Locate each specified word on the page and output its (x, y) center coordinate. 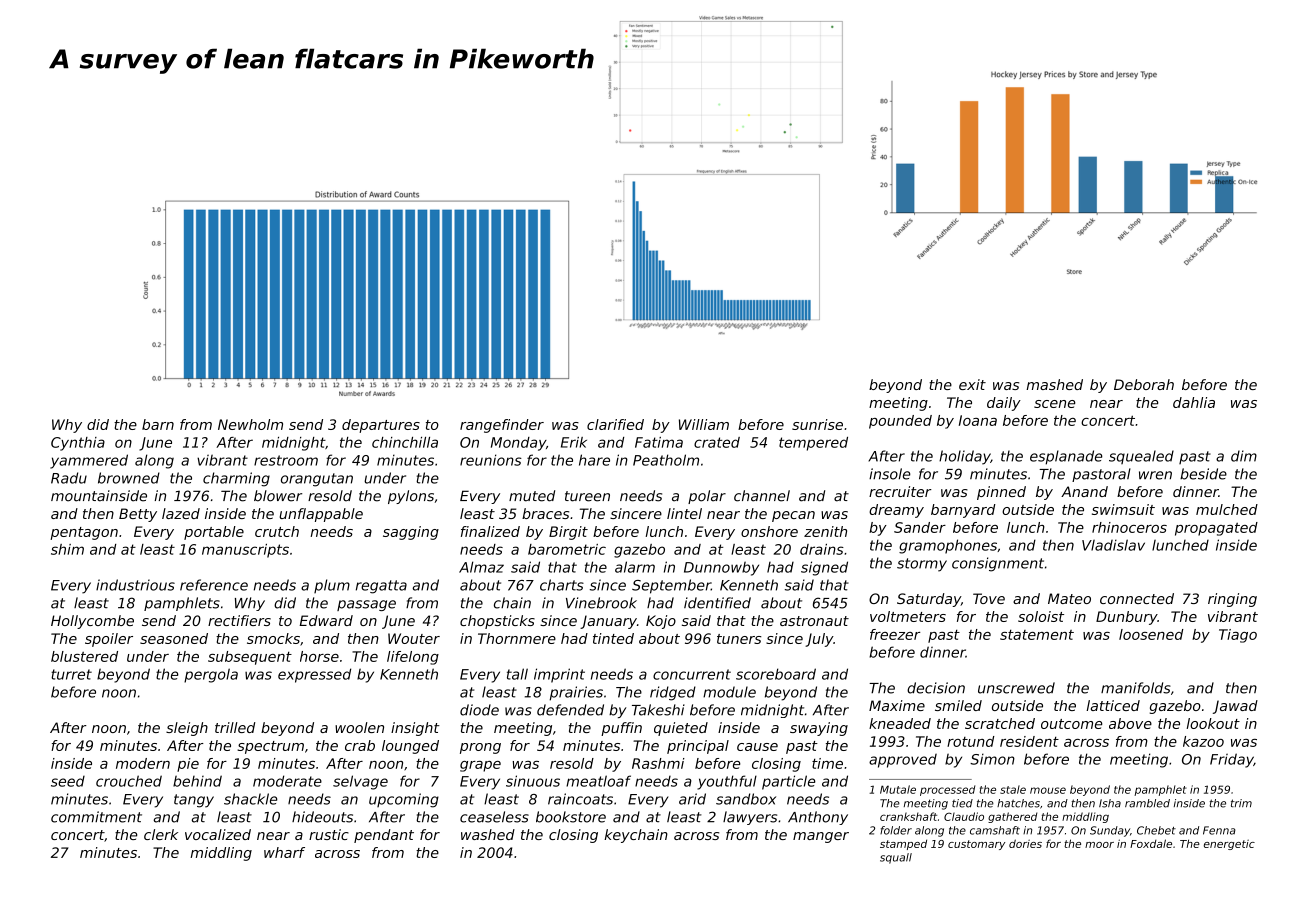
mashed (1054, 384)
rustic (329, 834)
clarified (615, 424)
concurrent (692, 674)
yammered (89, 461)
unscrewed (1016, 688)
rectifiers (239, 620)
